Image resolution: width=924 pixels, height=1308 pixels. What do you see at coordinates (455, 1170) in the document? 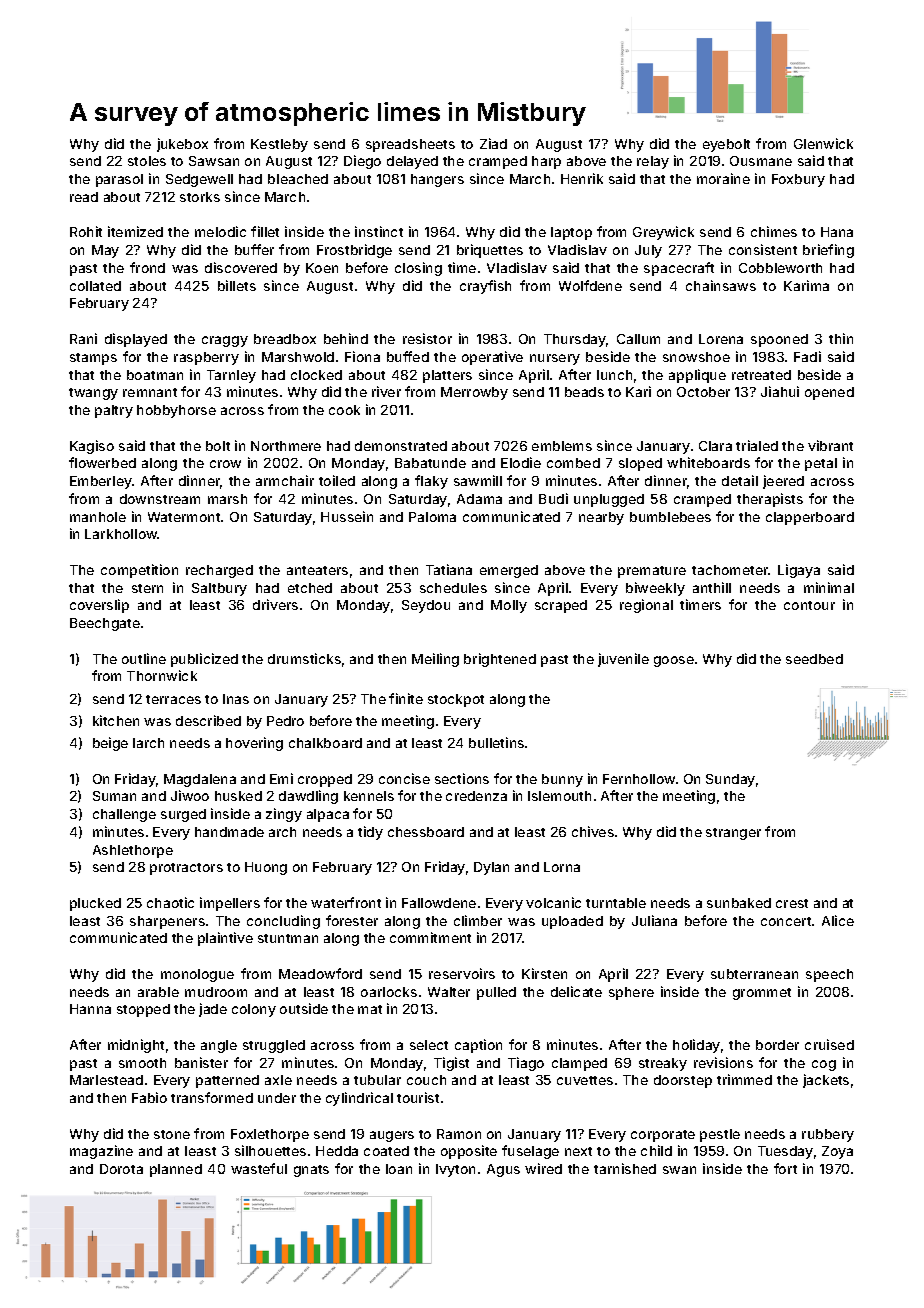
I see `Ivyton` at bounding box center [455, 1170].
